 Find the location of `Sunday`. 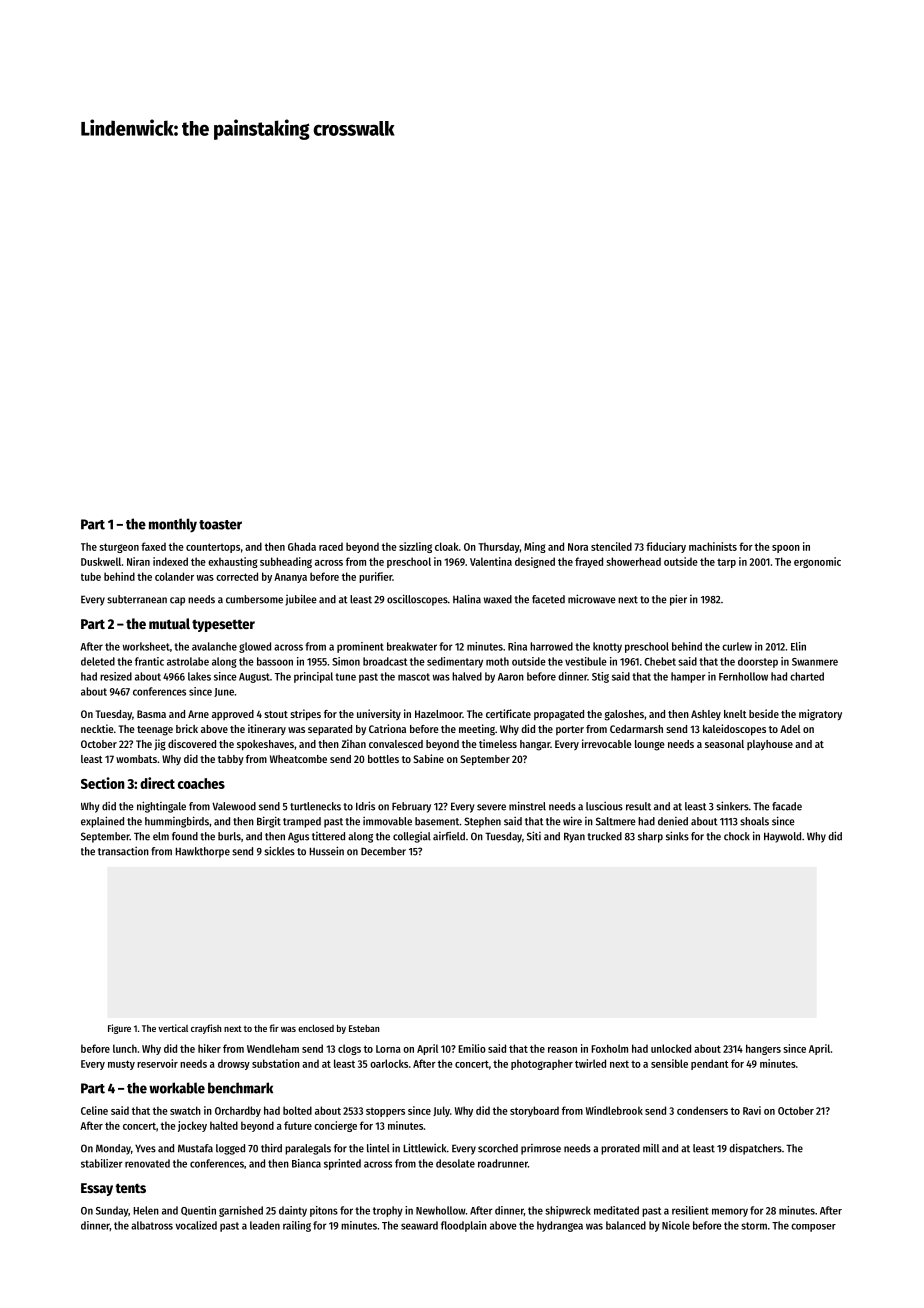

Sunday is located at coordinates (112, 1211).
